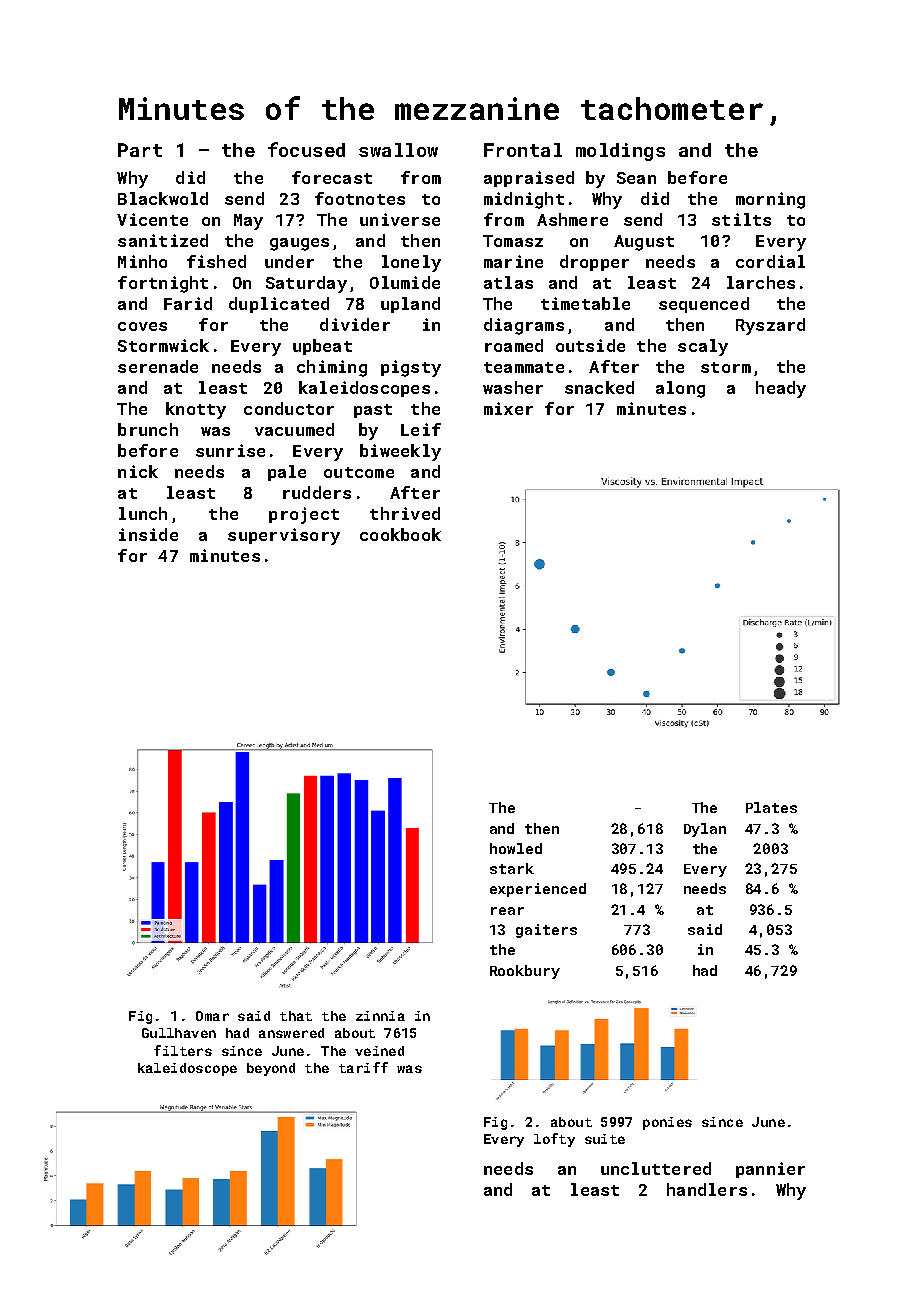  Describe the element at coordinates (546, 931) in the screenshot. I see `gaiters` at that location.
